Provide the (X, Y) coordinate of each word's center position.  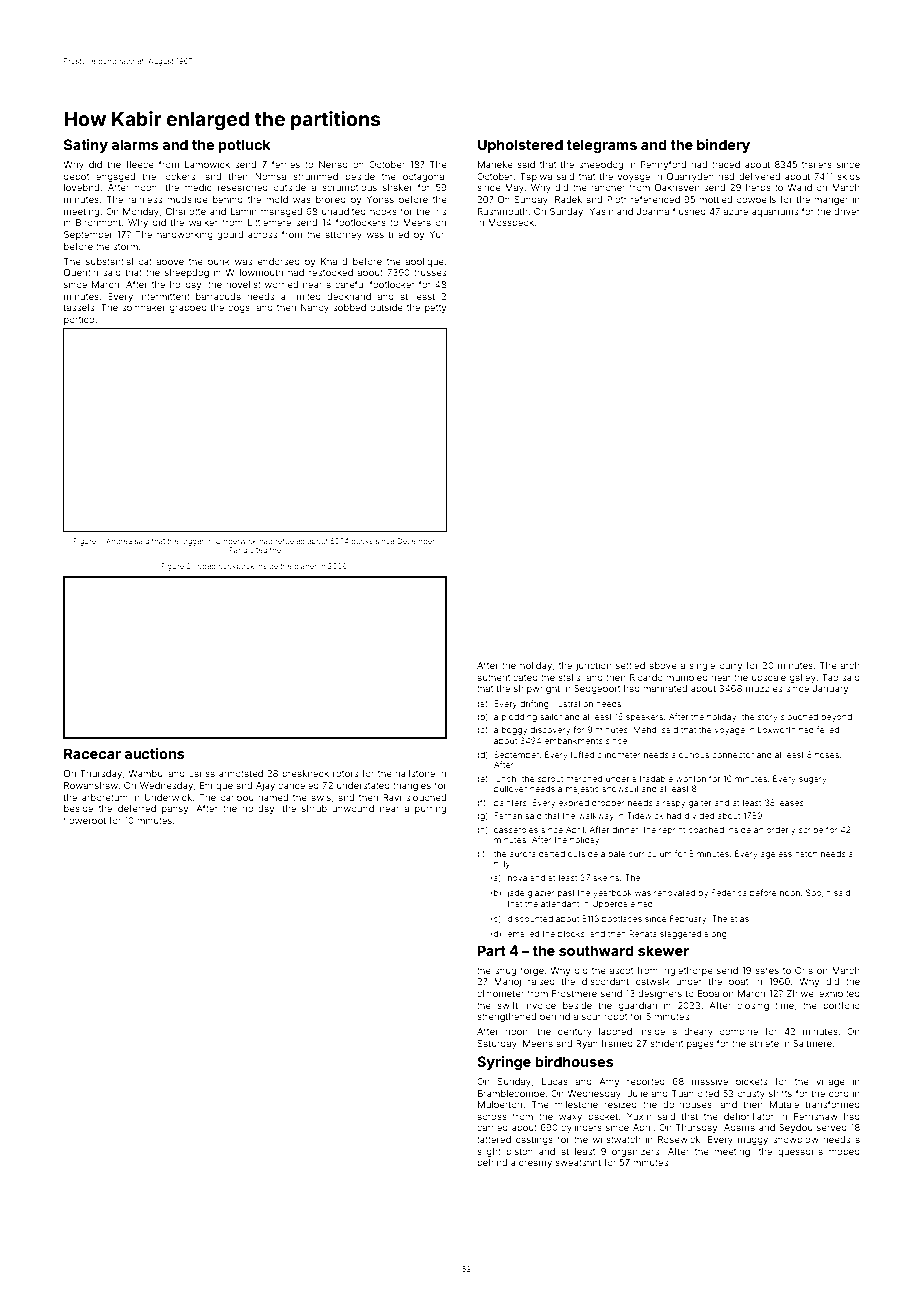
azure (735, 212)
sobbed (349, 307)
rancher (608, 187)
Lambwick (207, 164)
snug (505, 972)
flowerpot (85, 821)
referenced (655, 199)
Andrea (119, 541)
